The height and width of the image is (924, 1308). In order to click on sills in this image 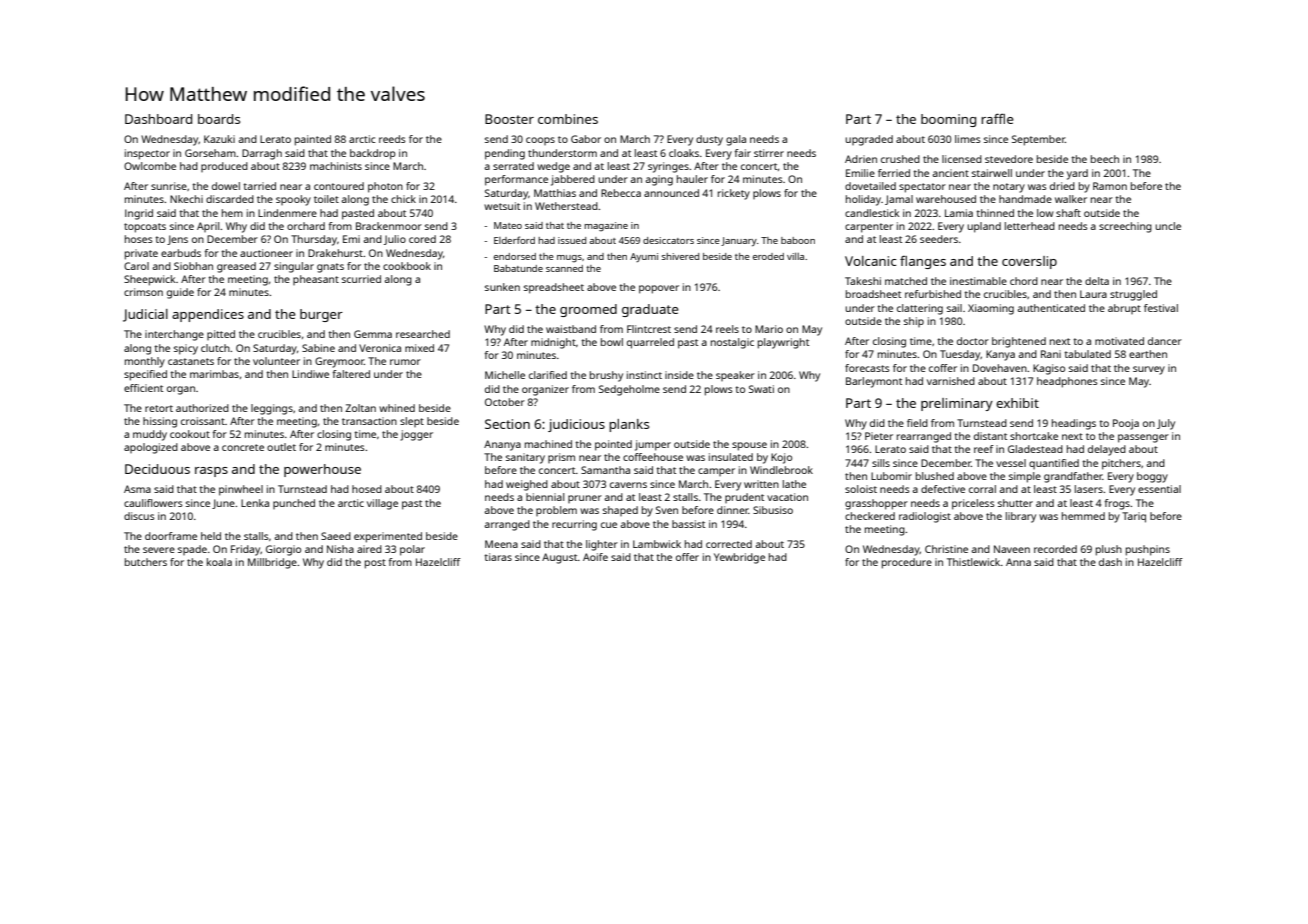, I will do `click(881, 463)`.
